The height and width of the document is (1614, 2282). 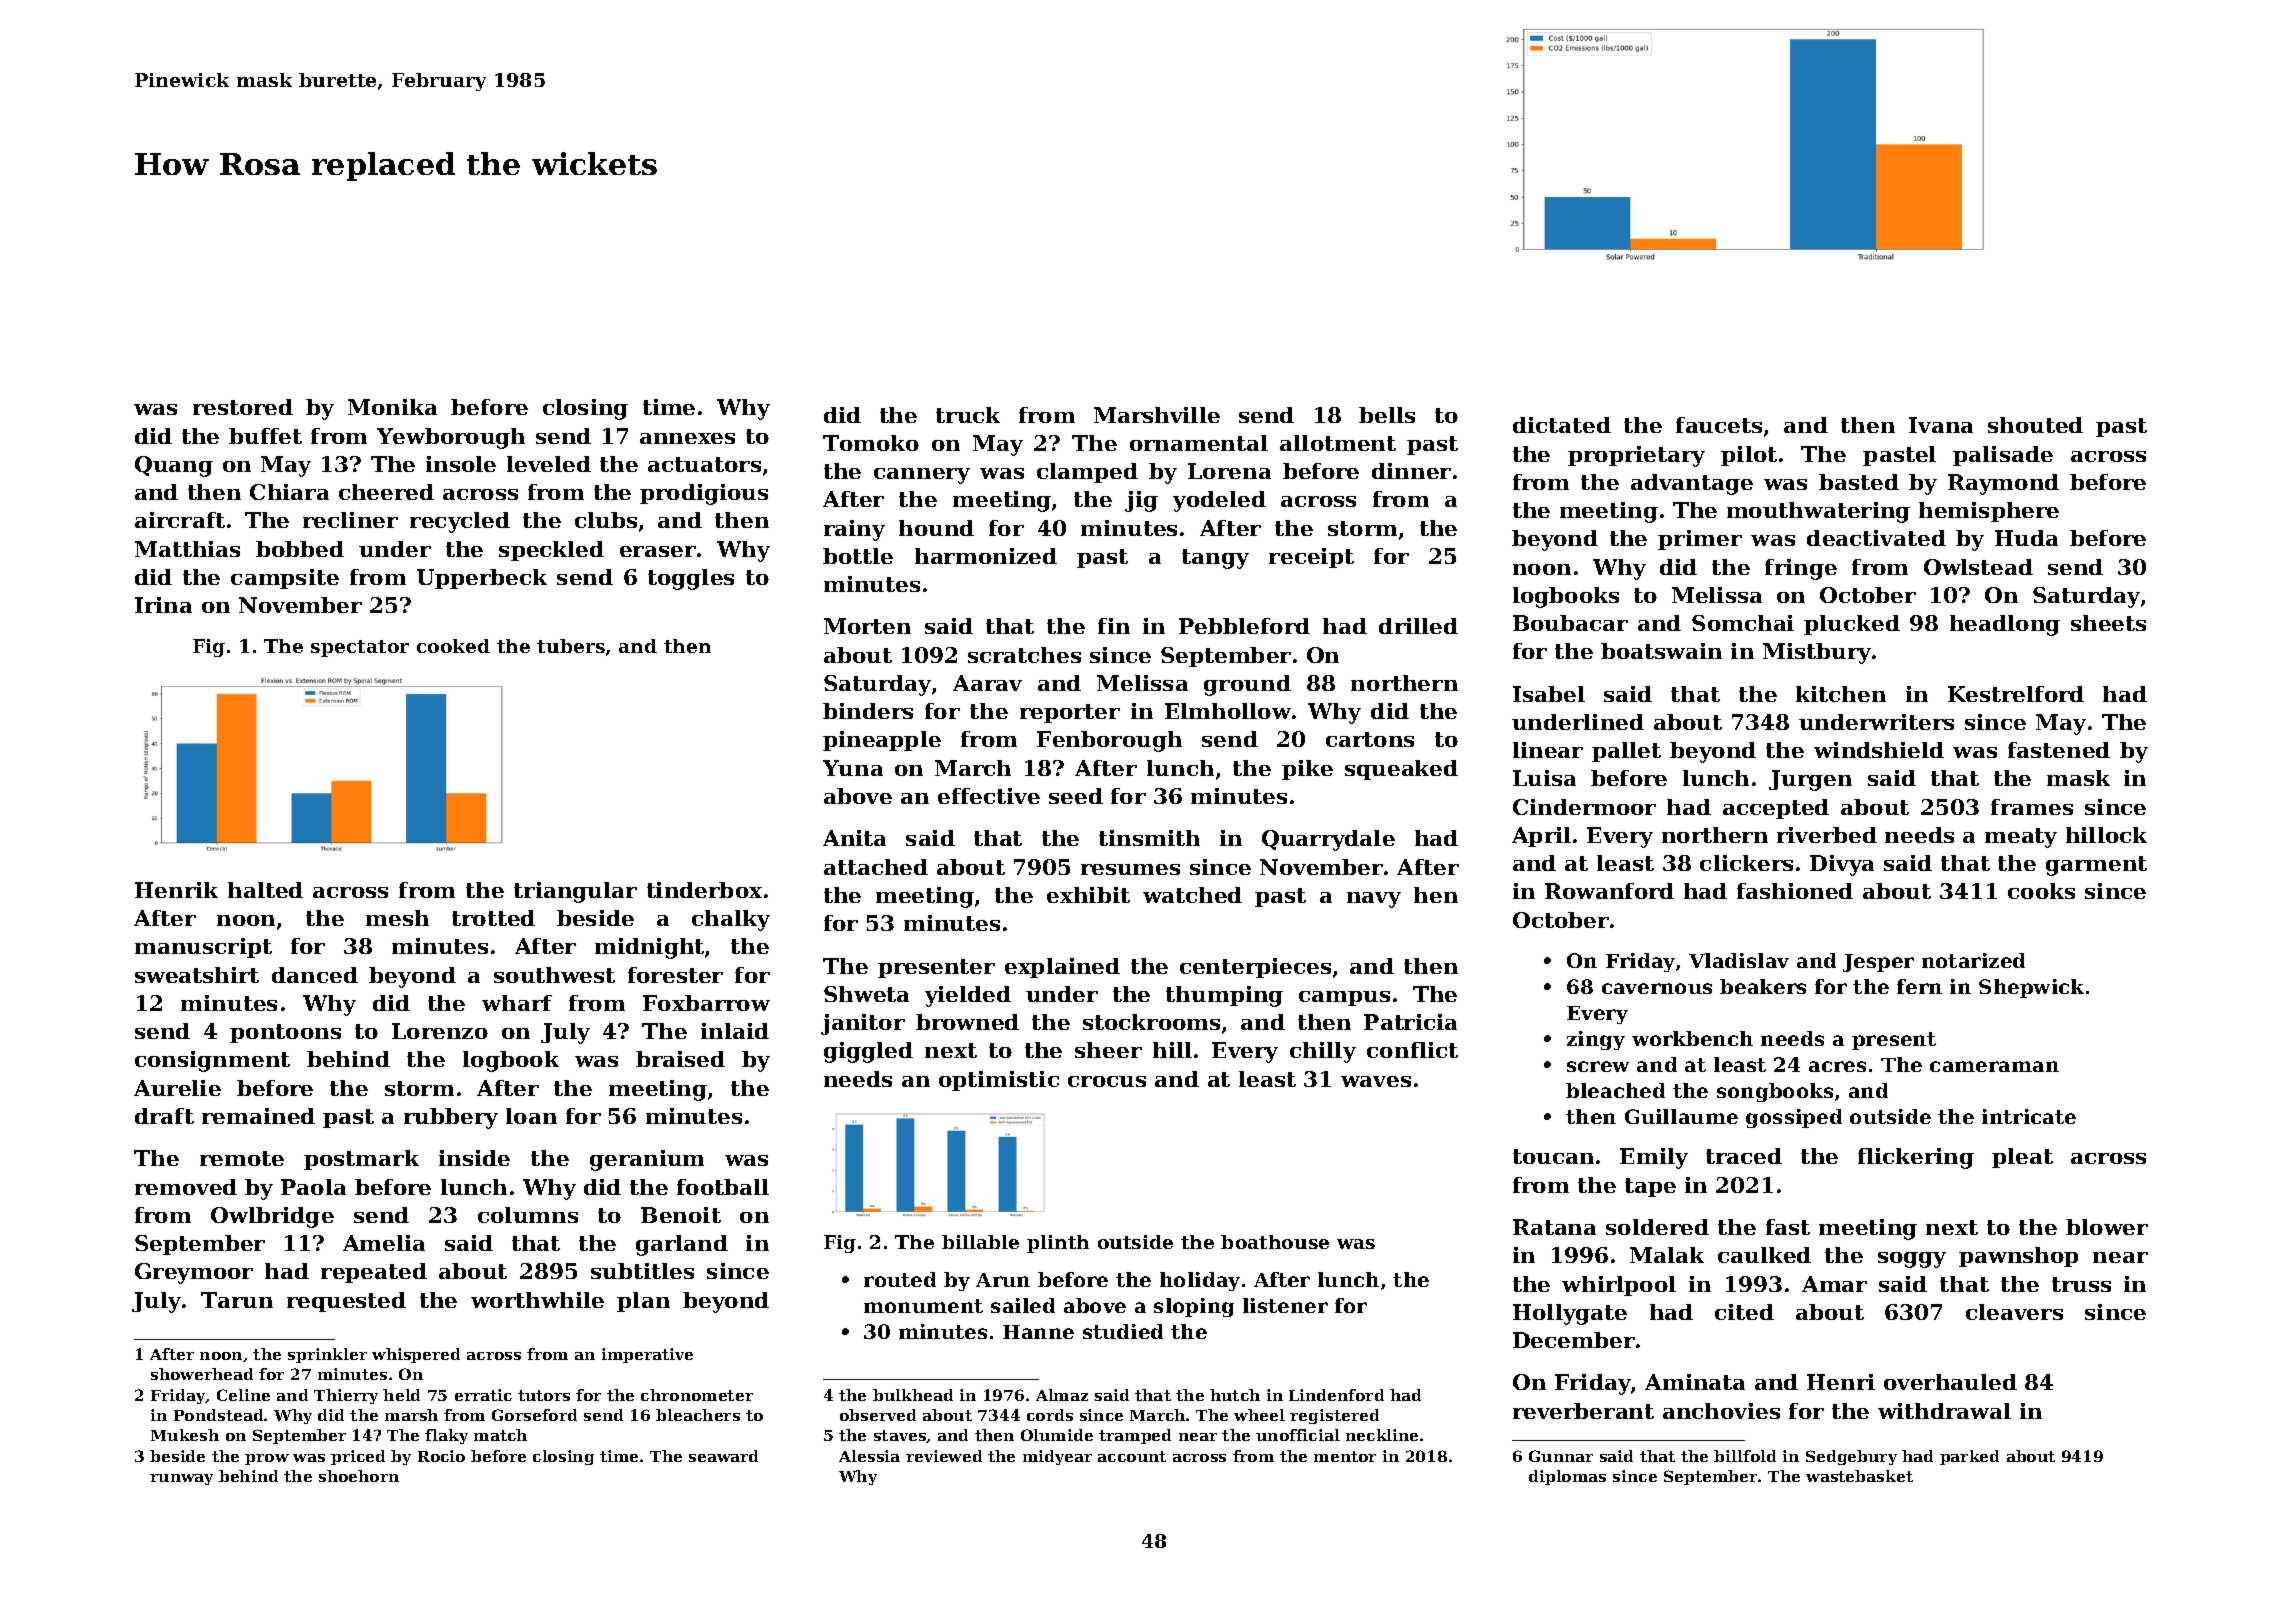 What do you see at coordinates (687, 438) in the document?
I see `annexes` at bounding box center [687, 438].
